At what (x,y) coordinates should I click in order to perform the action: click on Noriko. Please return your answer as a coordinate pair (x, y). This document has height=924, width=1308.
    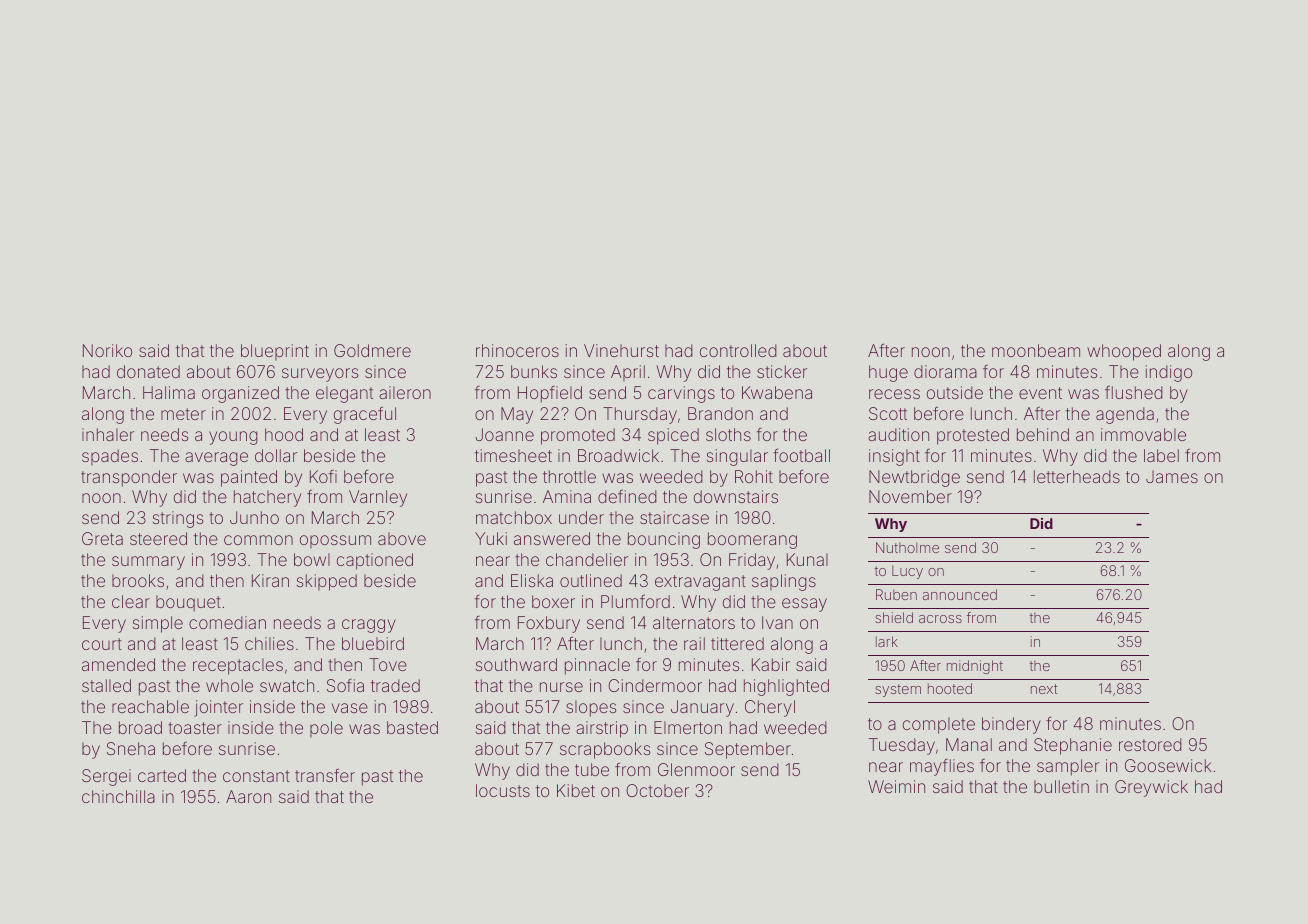
    Looking at the image, I should click on (107, 350).
